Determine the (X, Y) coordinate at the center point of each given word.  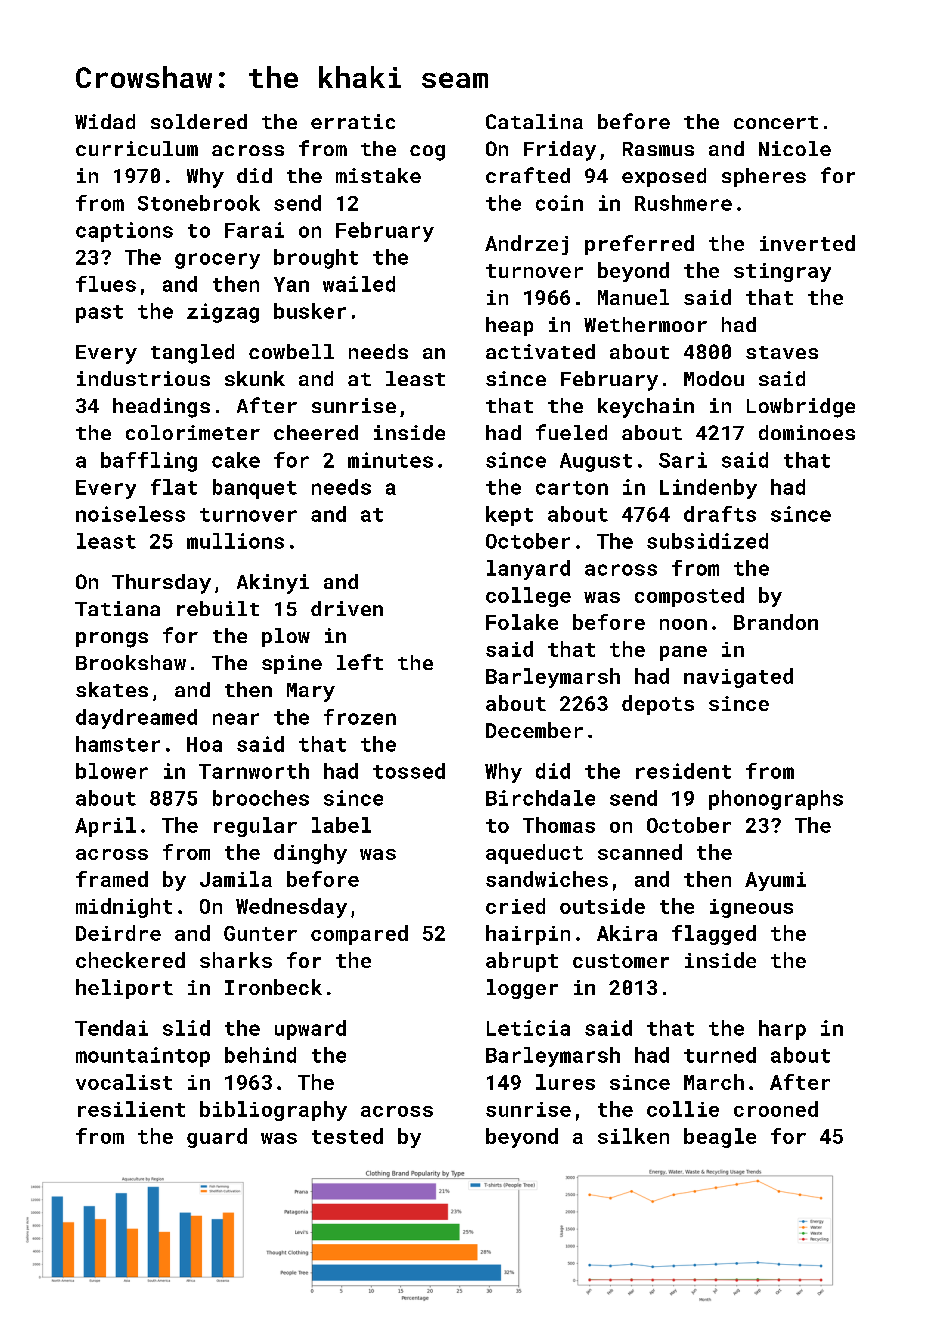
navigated (738, 678)
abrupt (522, 962)
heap (509, 326)
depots (658, 705)
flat (174, 487)
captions (124, 232)
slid (186, 1028)
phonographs (776, 800)
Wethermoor (645, 324)
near (236, 719)
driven (347, 608)
